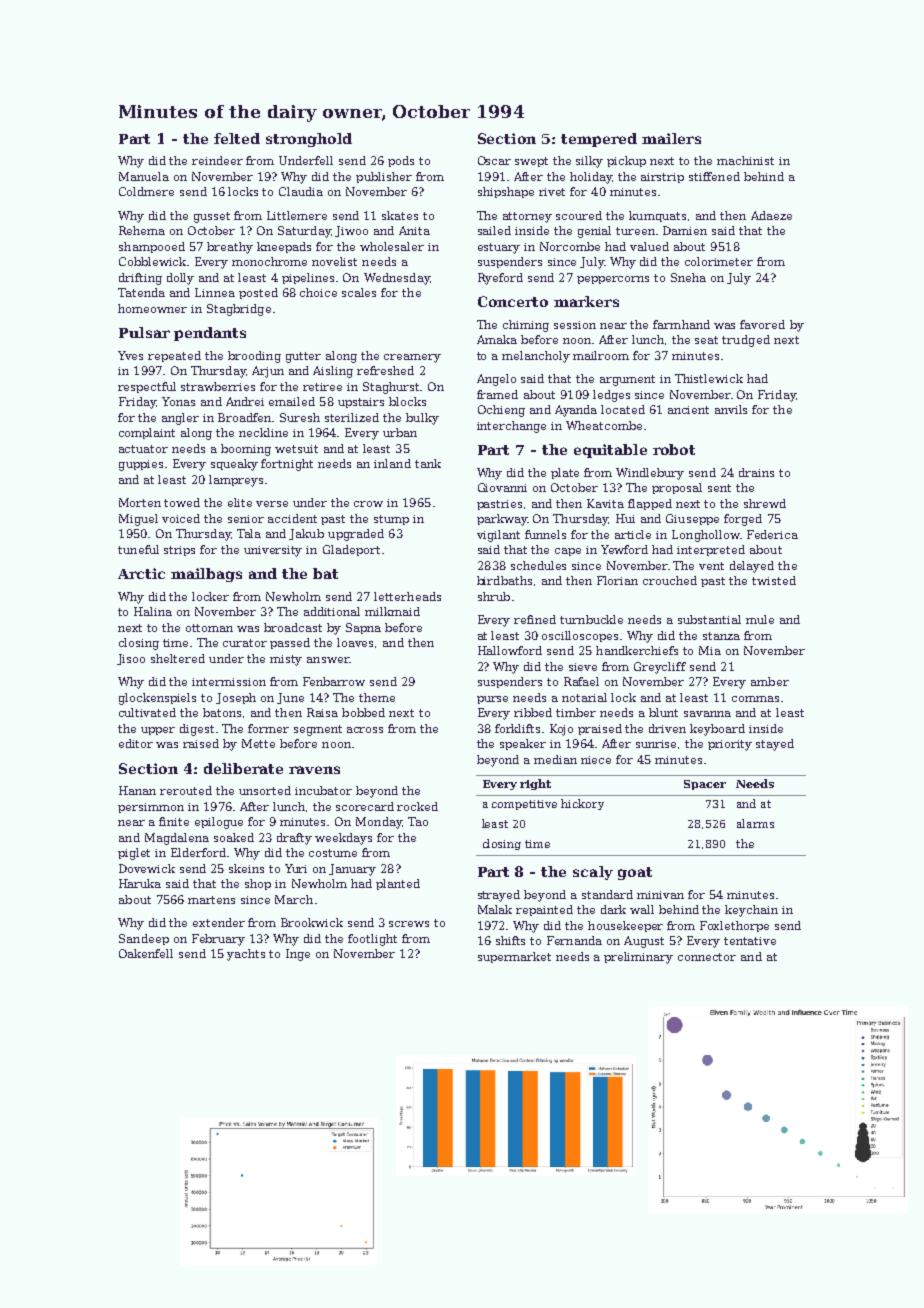 The width and height of the screenshot is (924, 1308). Describe the element at coordinates (392, 246) in the screenshot. I see `wholesaler` at that location.
